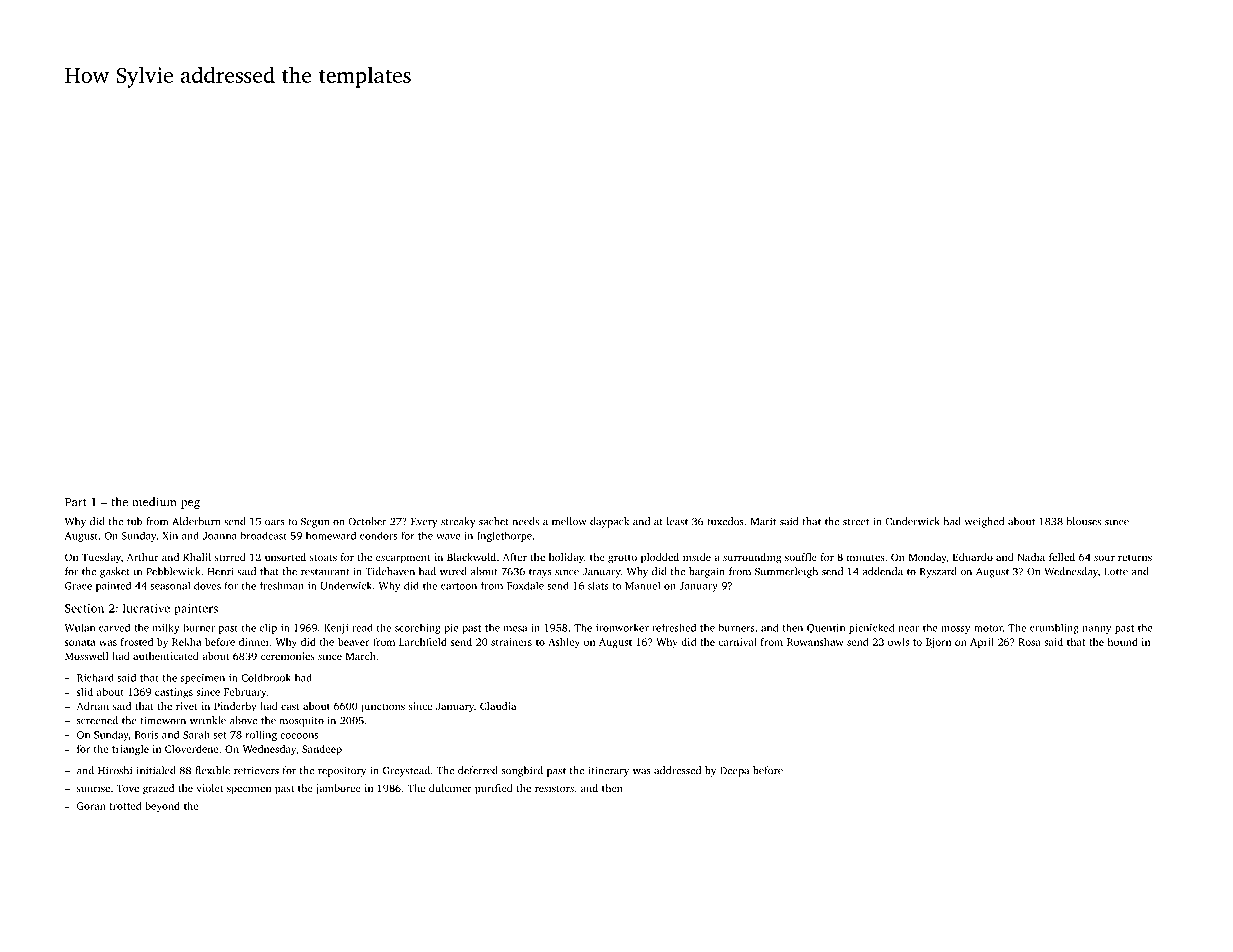 The image size is (1233, 952). Describe the element at coordinates (338, 789) in the document. I see `jamboree` at that location.
